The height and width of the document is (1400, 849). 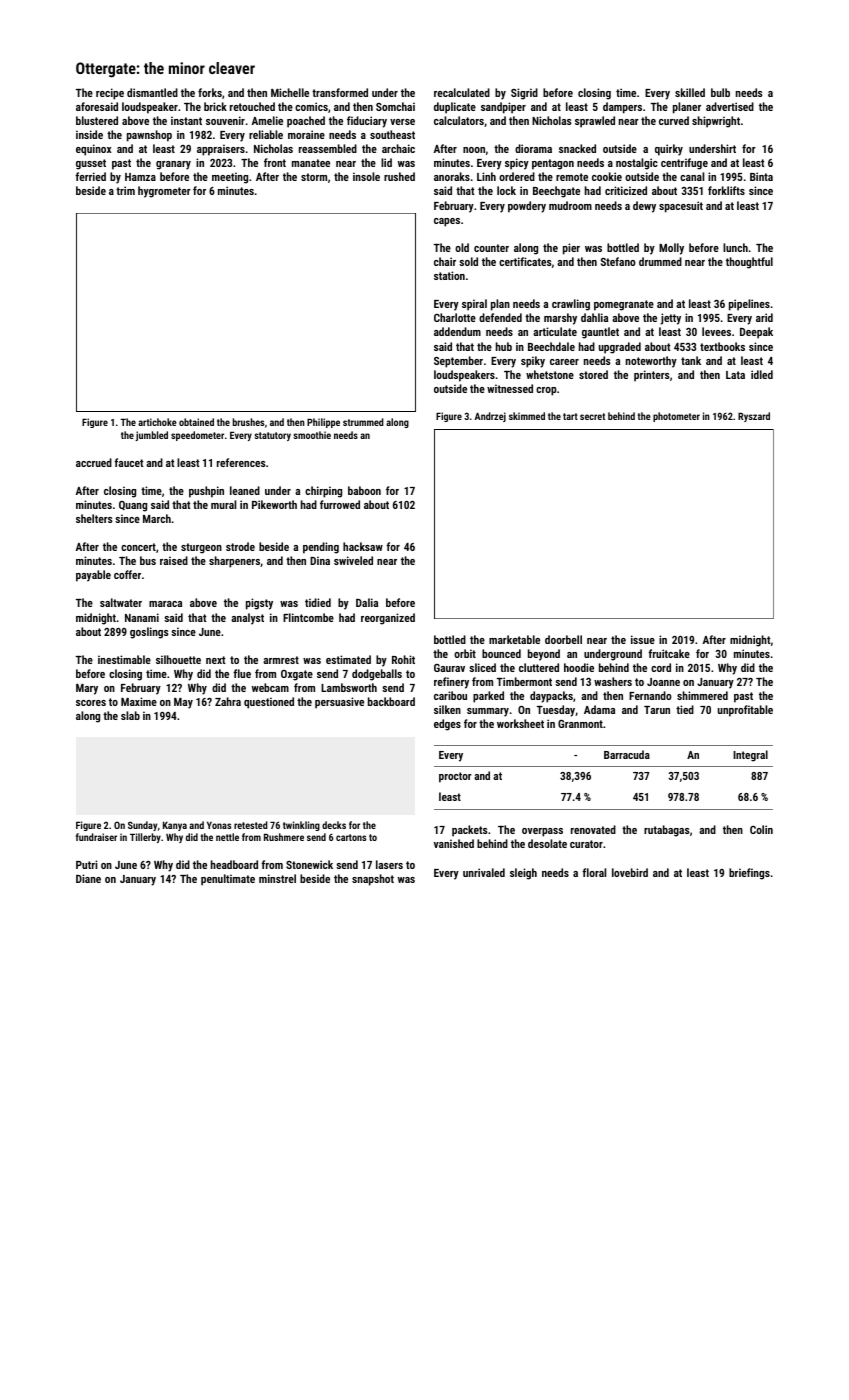 What do you see at coordinates (643, 639) in the document?
I see `issue` at bounding box center [643, 639].
